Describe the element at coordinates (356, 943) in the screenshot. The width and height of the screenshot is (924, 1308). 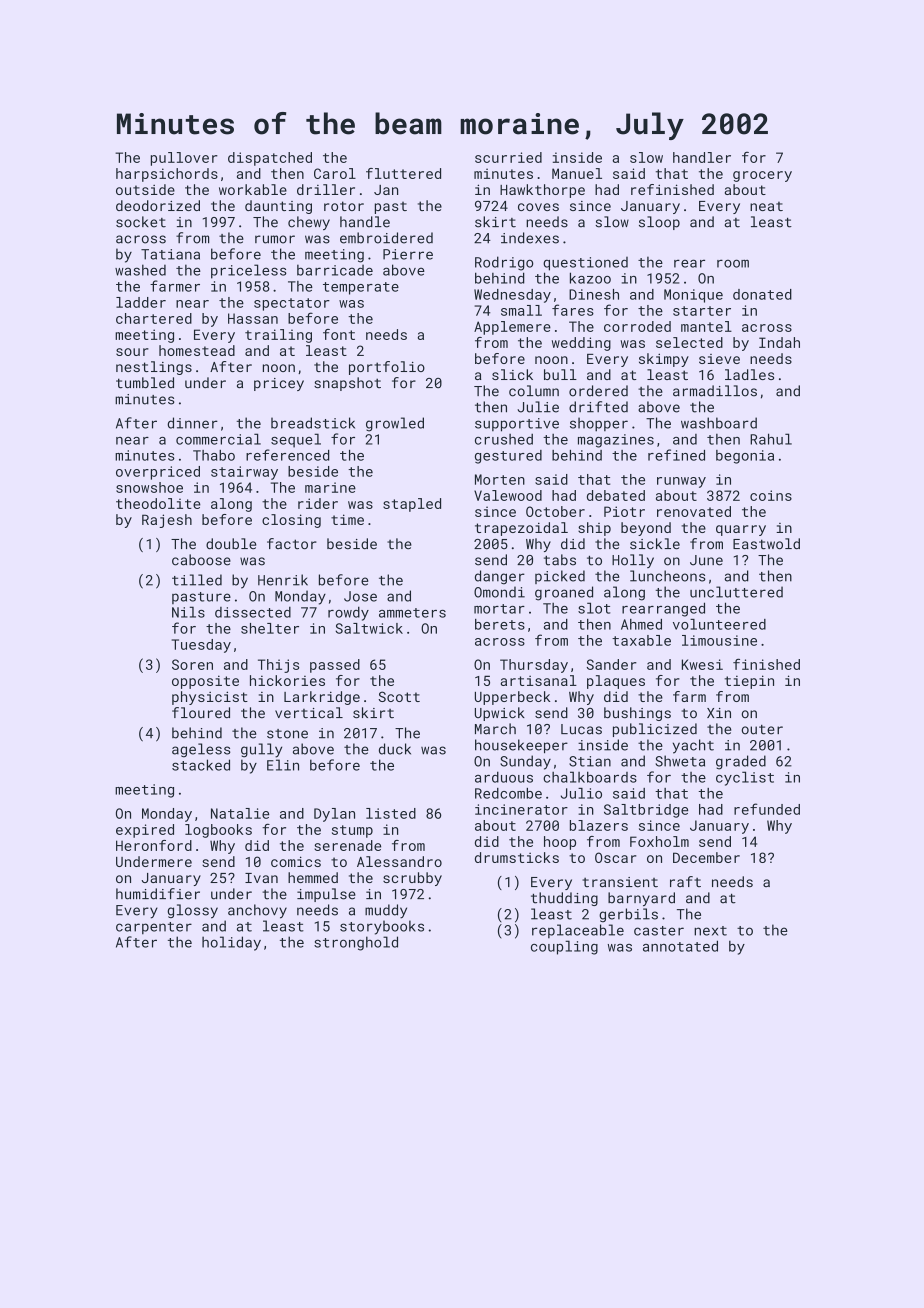
I see `stronghold` at that location.
